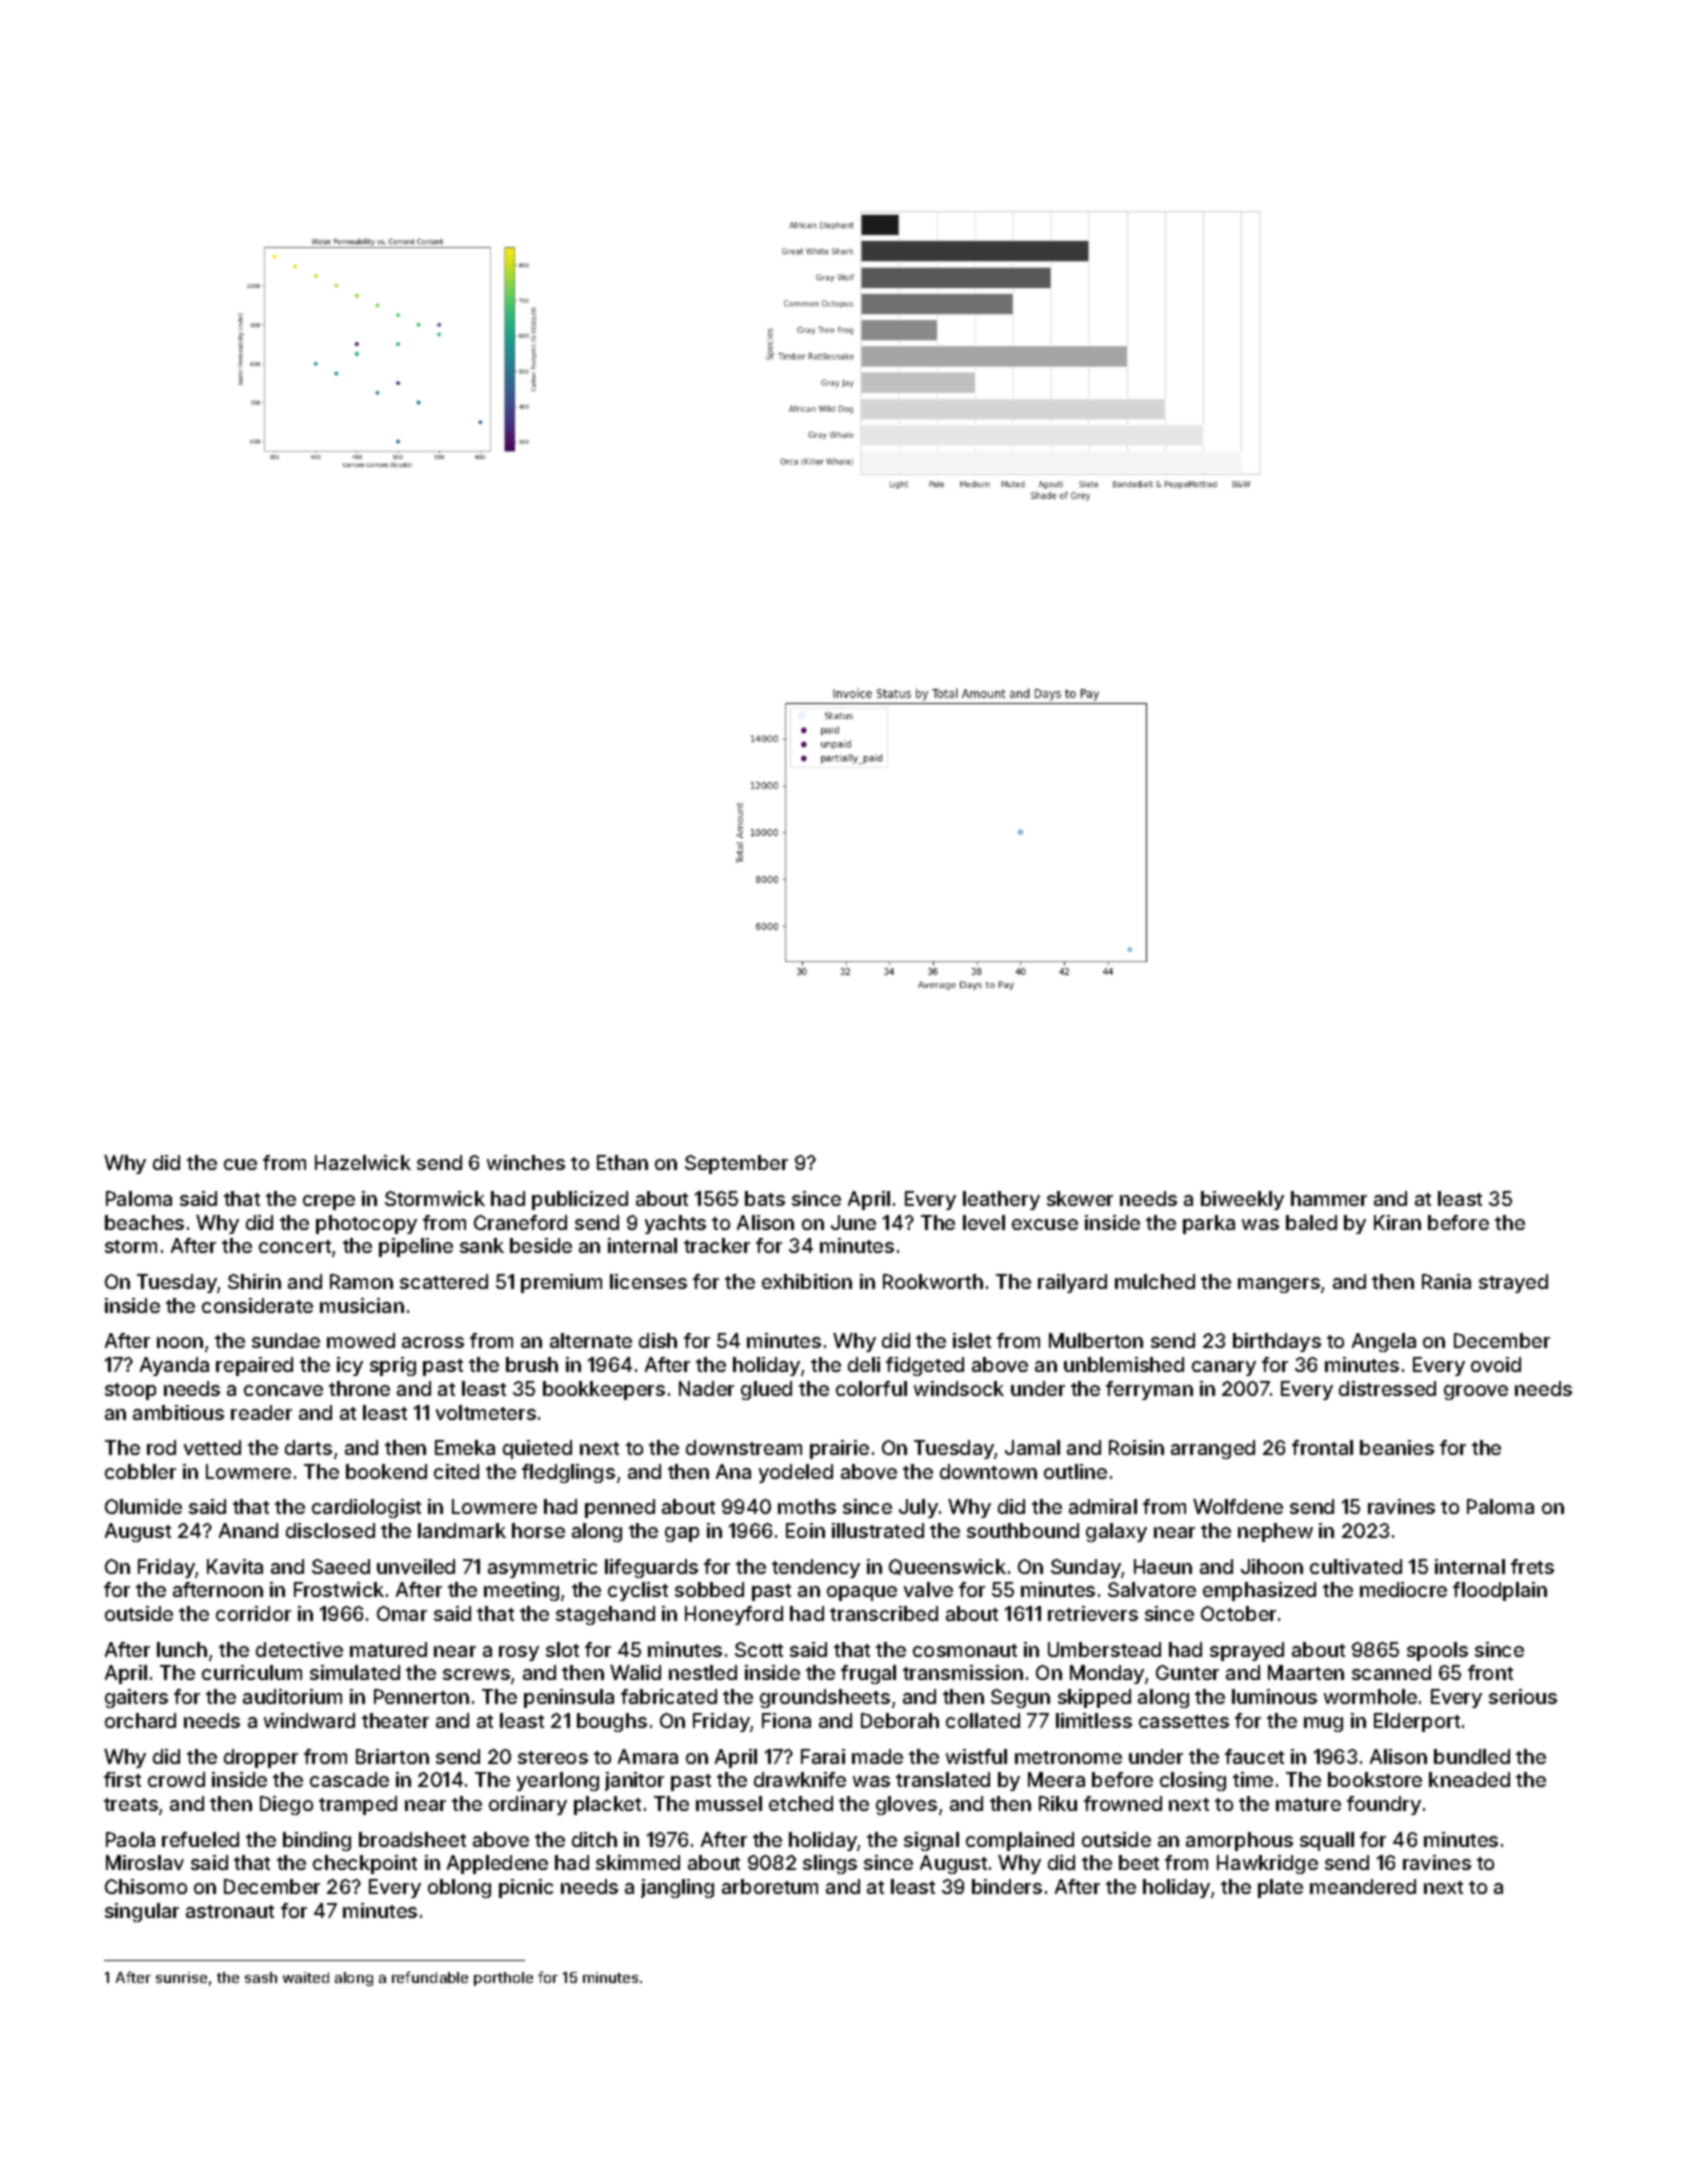 Image resolution: width=1683 pixels, height=2178 pixels. Describe the element at coordinates (1152, 1589) in the image. I see `Salvatore` at that location.
